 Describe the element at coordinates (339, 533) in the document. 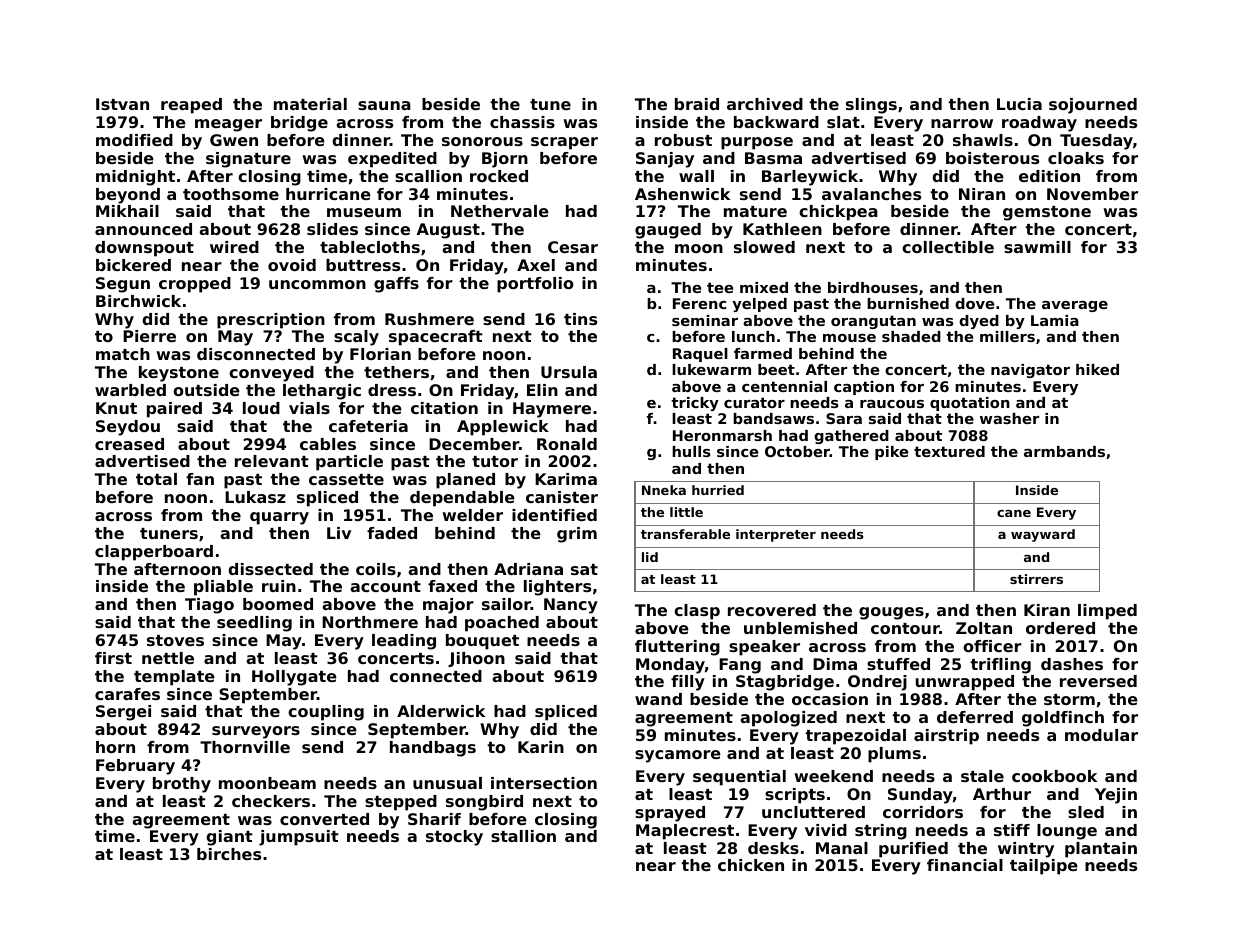

I see `Liv` at that location.
